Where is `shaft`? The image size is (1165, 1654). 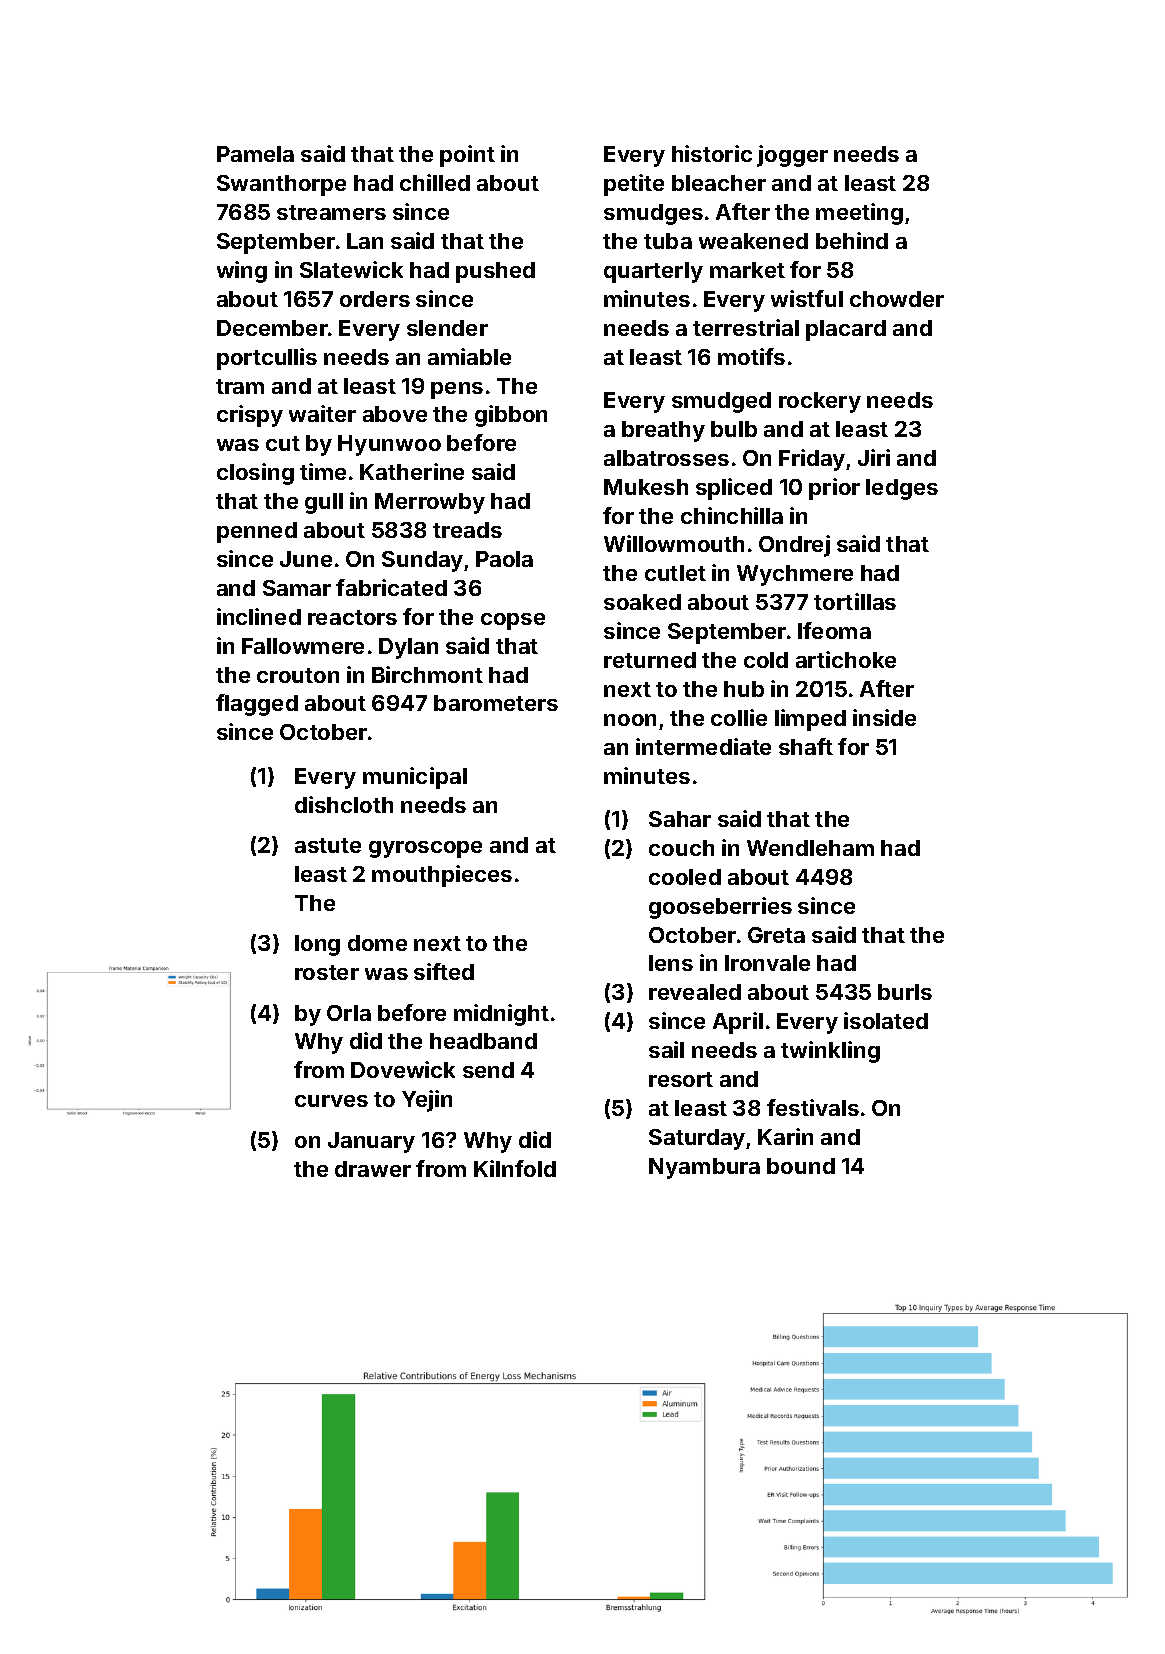
shaft is located at coordinates (806, 746).
